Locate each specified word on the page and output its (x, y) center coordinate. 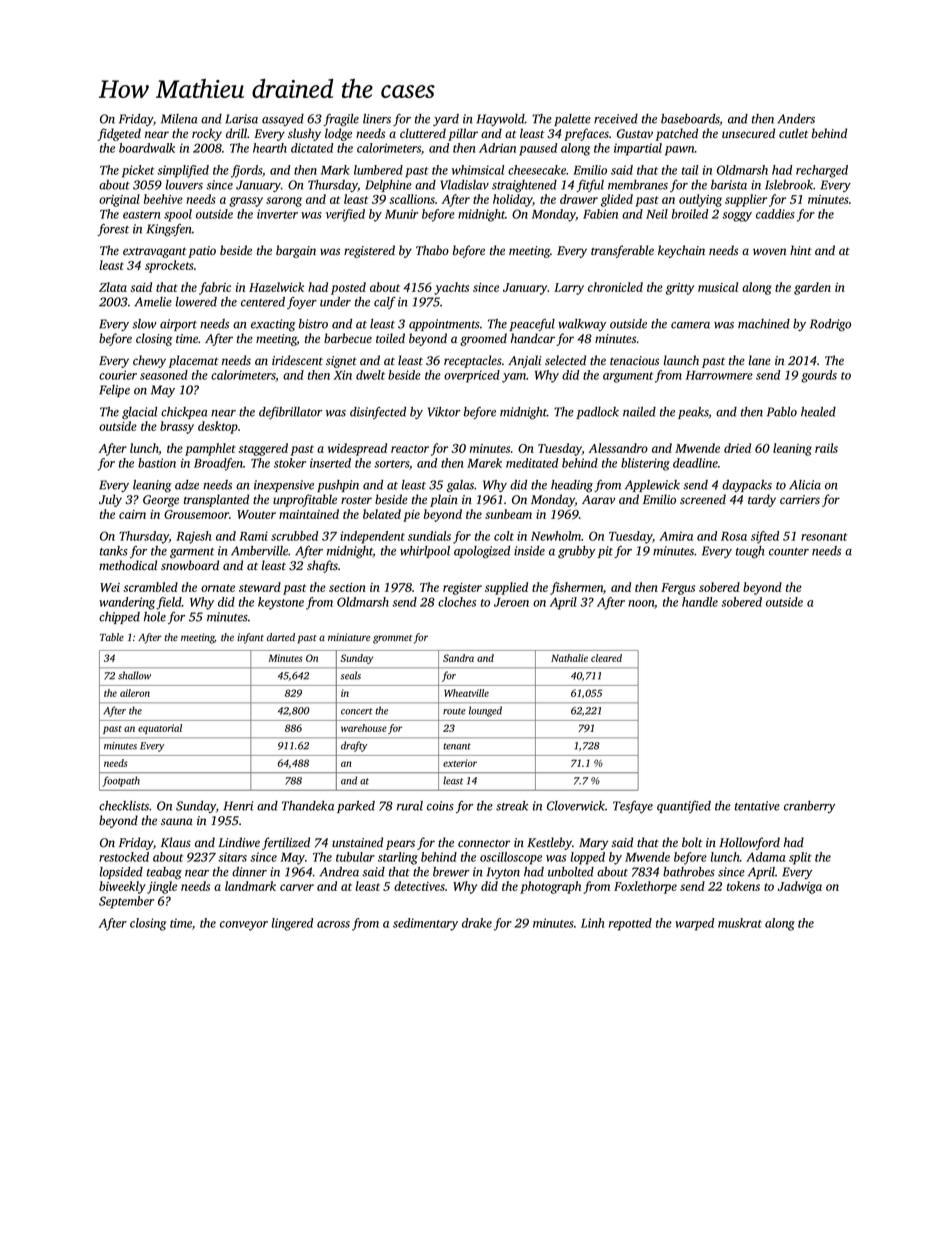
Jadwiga (800, 887)
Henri (238, 806)
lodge (338, 134)
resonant (824, 537)
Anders (796, 119)
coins (440, 806)
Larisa (241, 119)
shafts (322, 566)
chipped (119, 618)
